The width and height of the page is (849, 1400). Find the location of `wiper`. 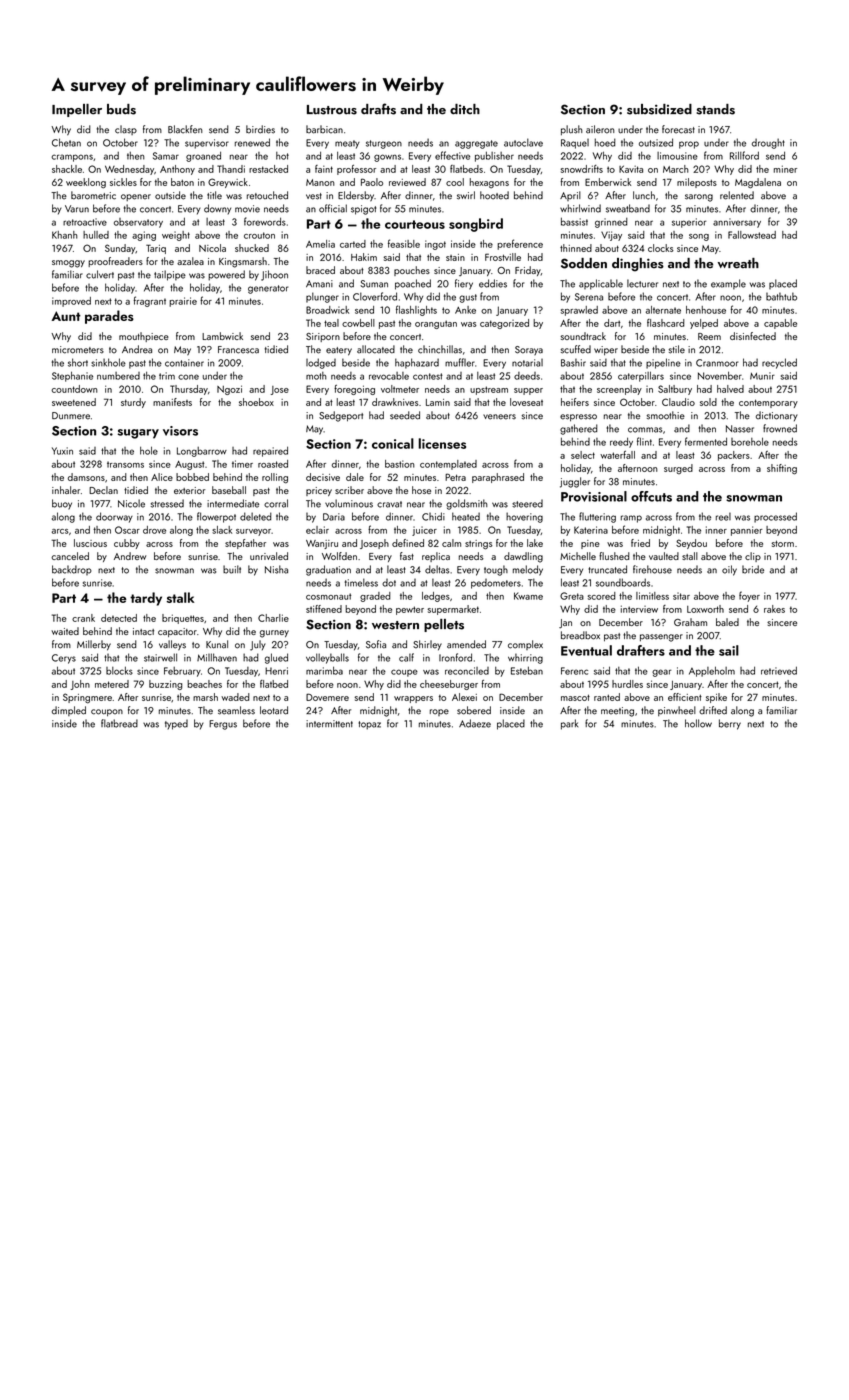

wiper is located at coordinates (606, 351).
